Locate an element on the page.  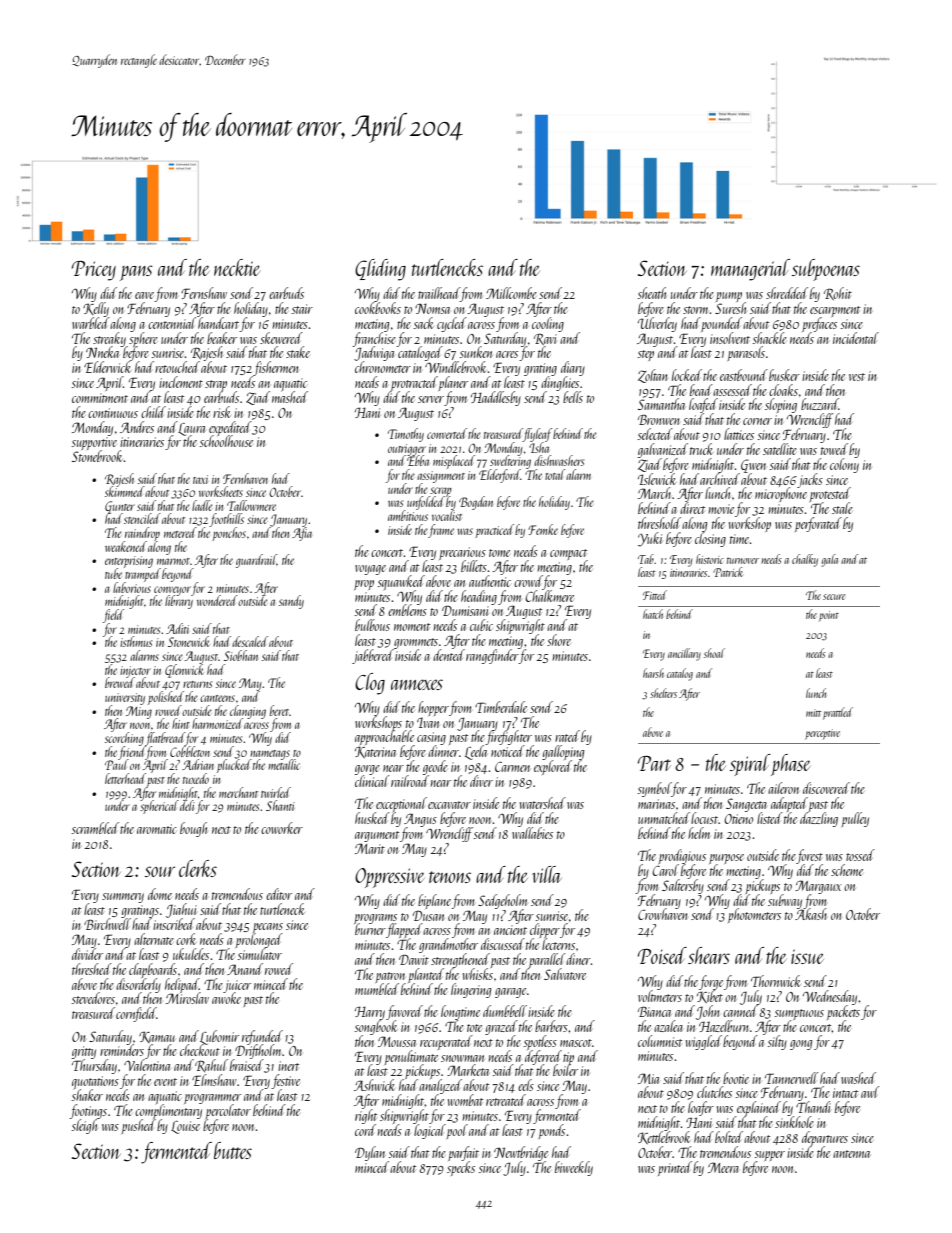
beaker is located at coordinates (222, 338).
